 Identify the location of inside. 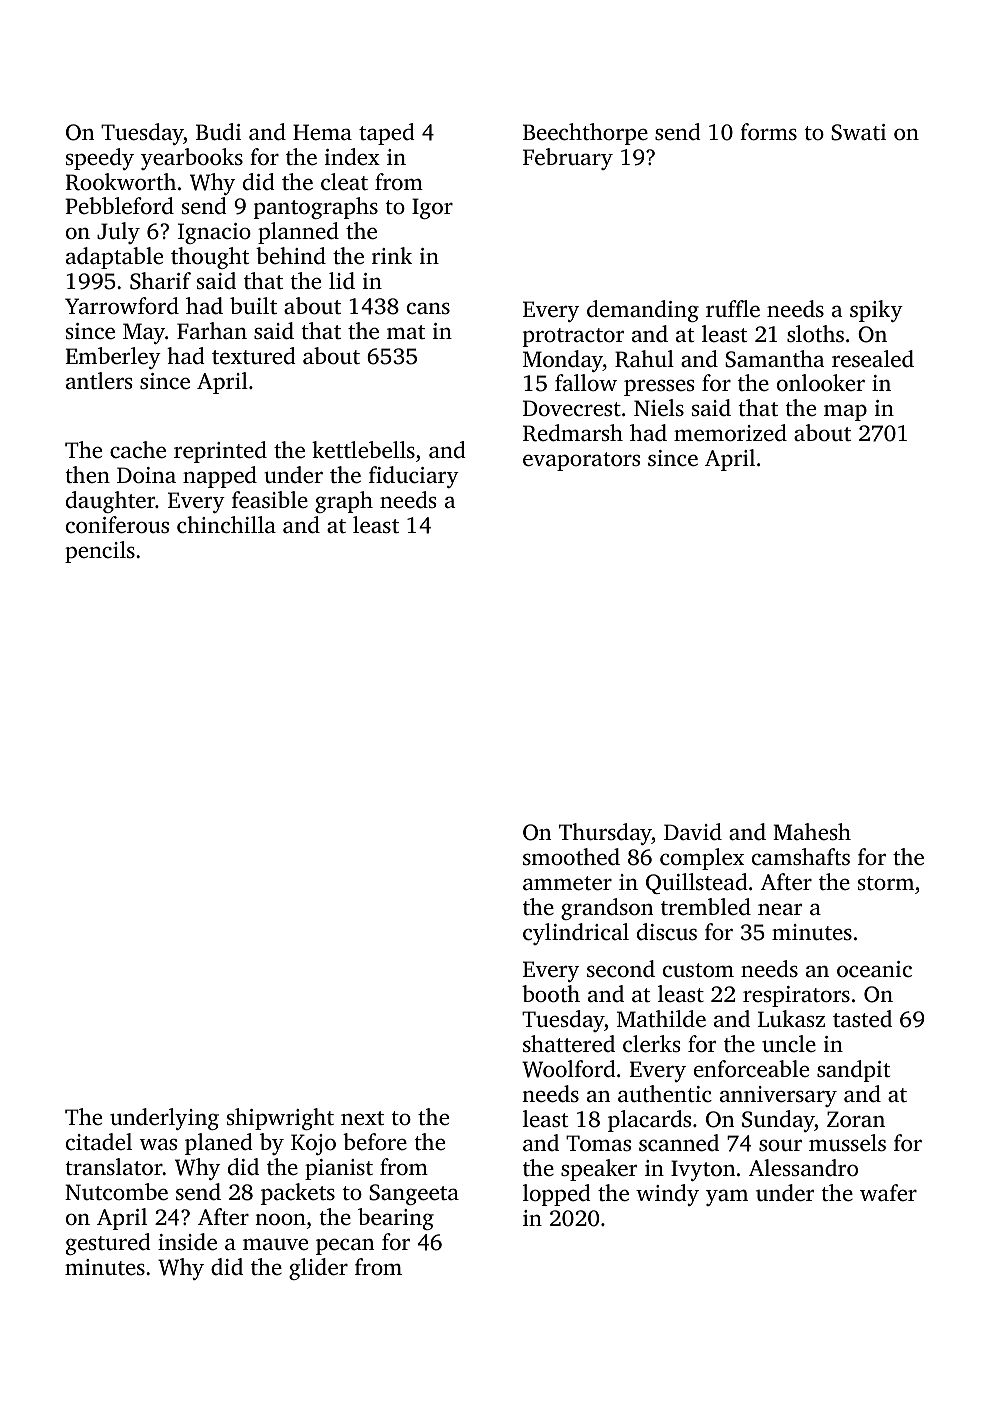
(187, 1242).
